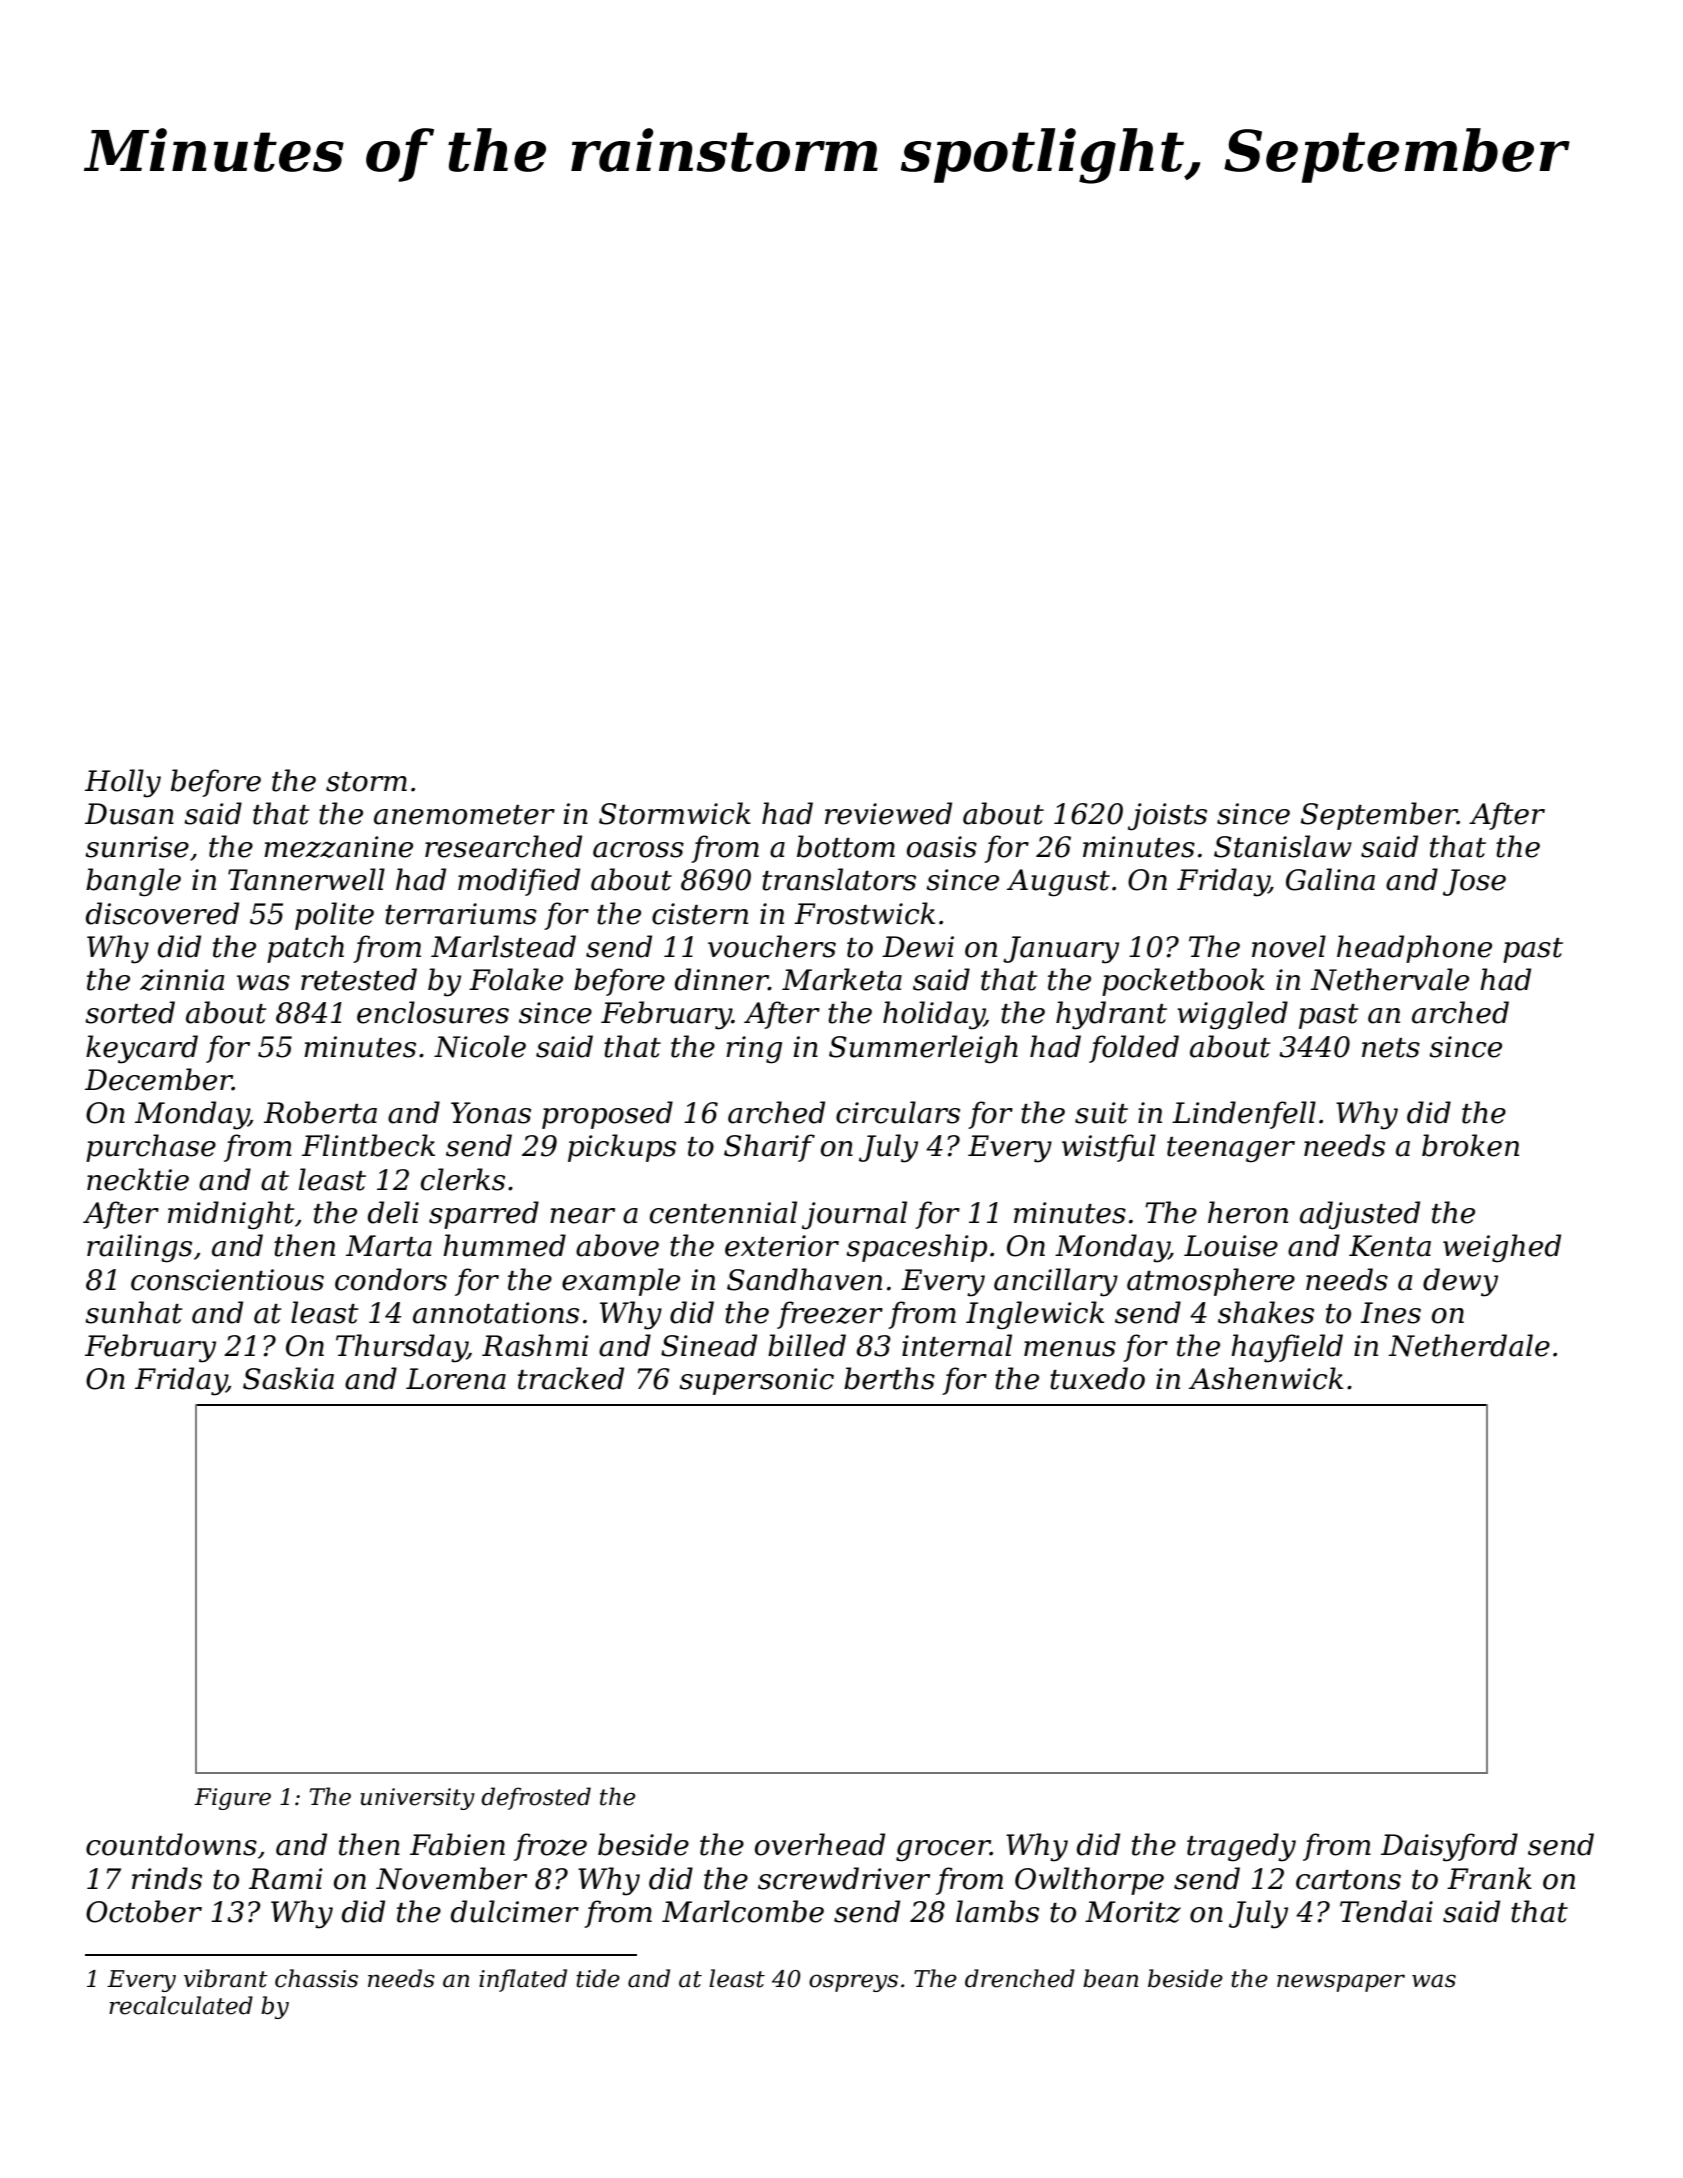 This screenshot has width=1683, height=2178. What do you see at coordinates (1341, 1983) in the screenshot?
I see `newspaper` at bounding box center [1341, 1983].
